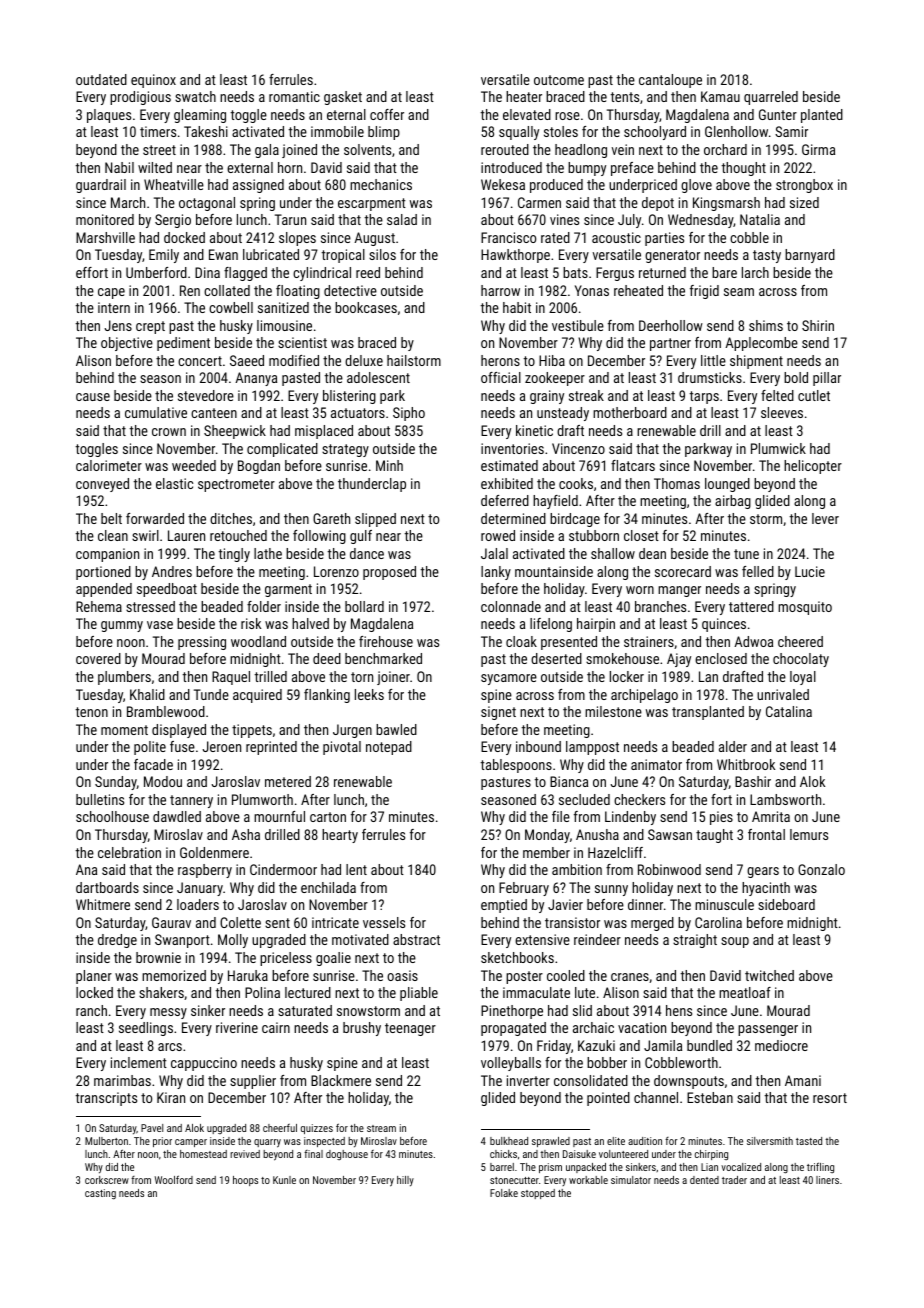  I want to click on outcome, so click(559, 80).
